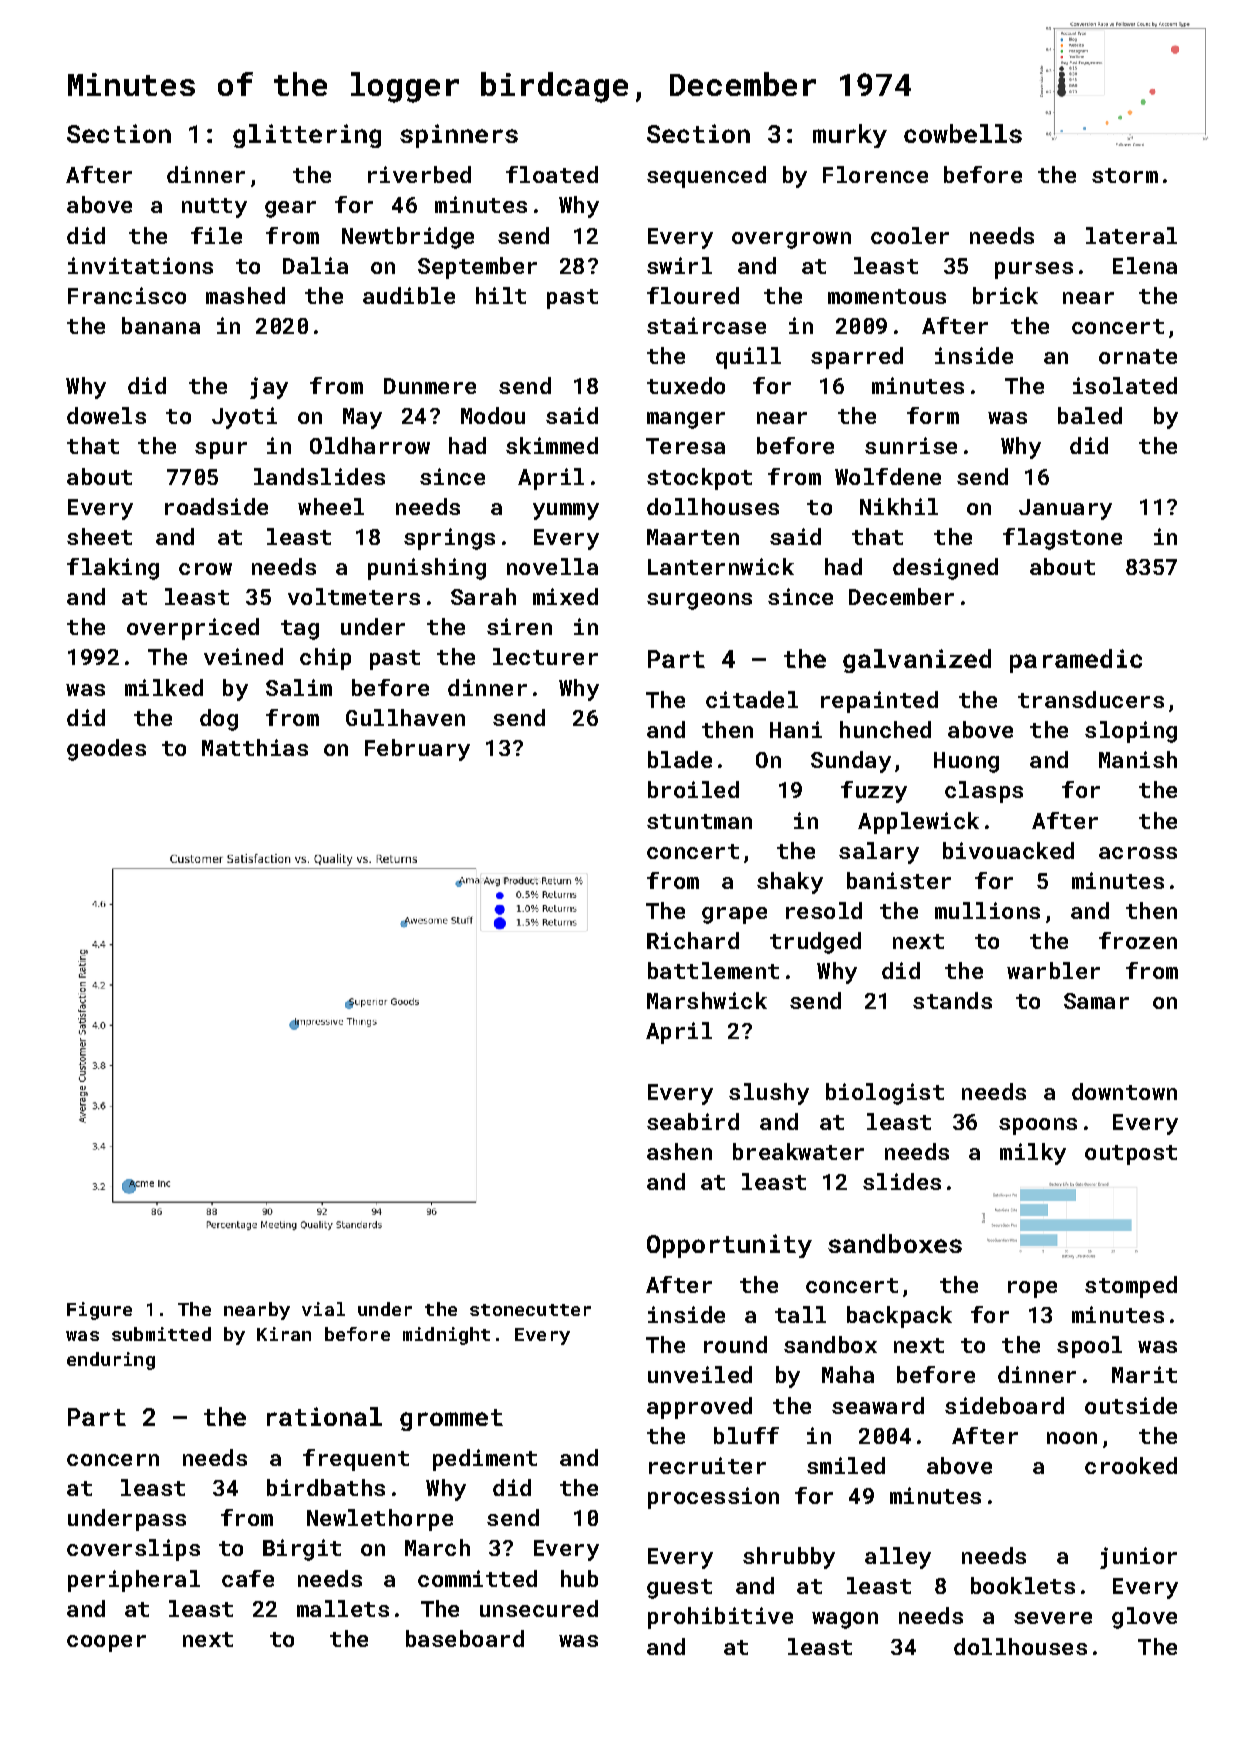 The height and width of the image is (1761, 1245). Describe the element at coordinates (706, 177) in the image. I see `sequenced` at that location.
